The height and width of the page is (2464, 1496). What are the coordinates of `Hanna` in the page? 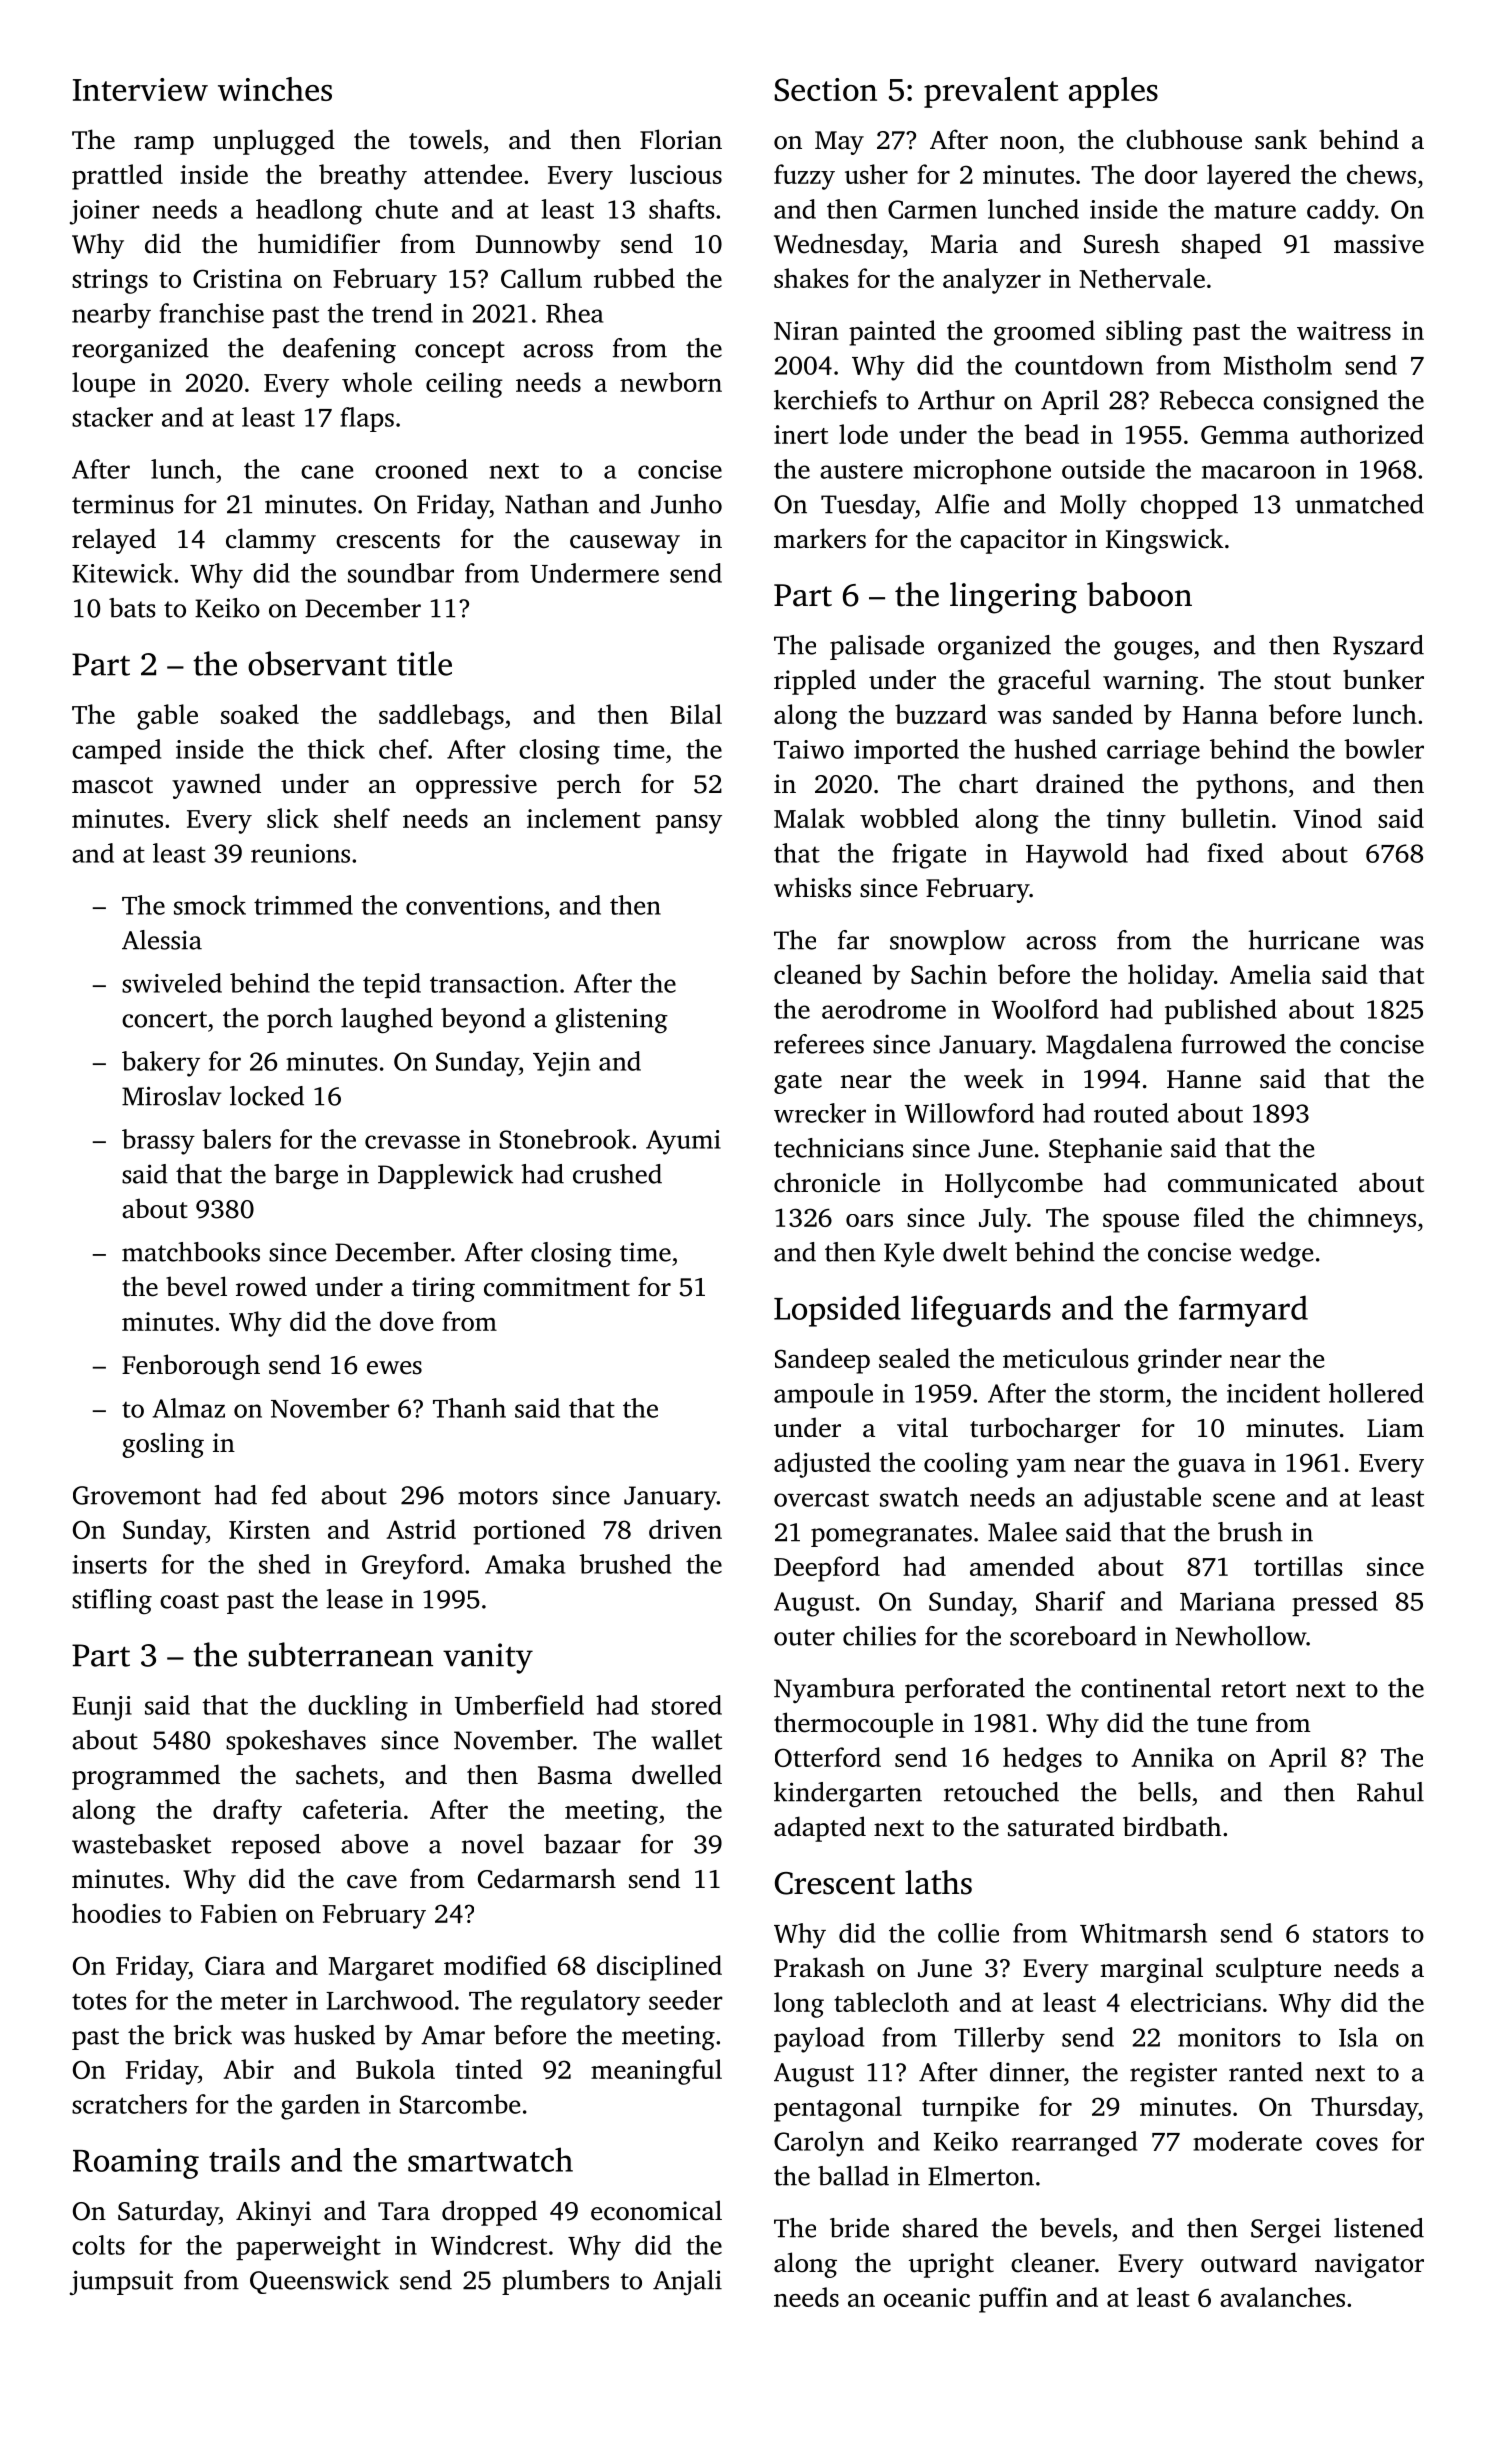 It's located at (1220, 715).
